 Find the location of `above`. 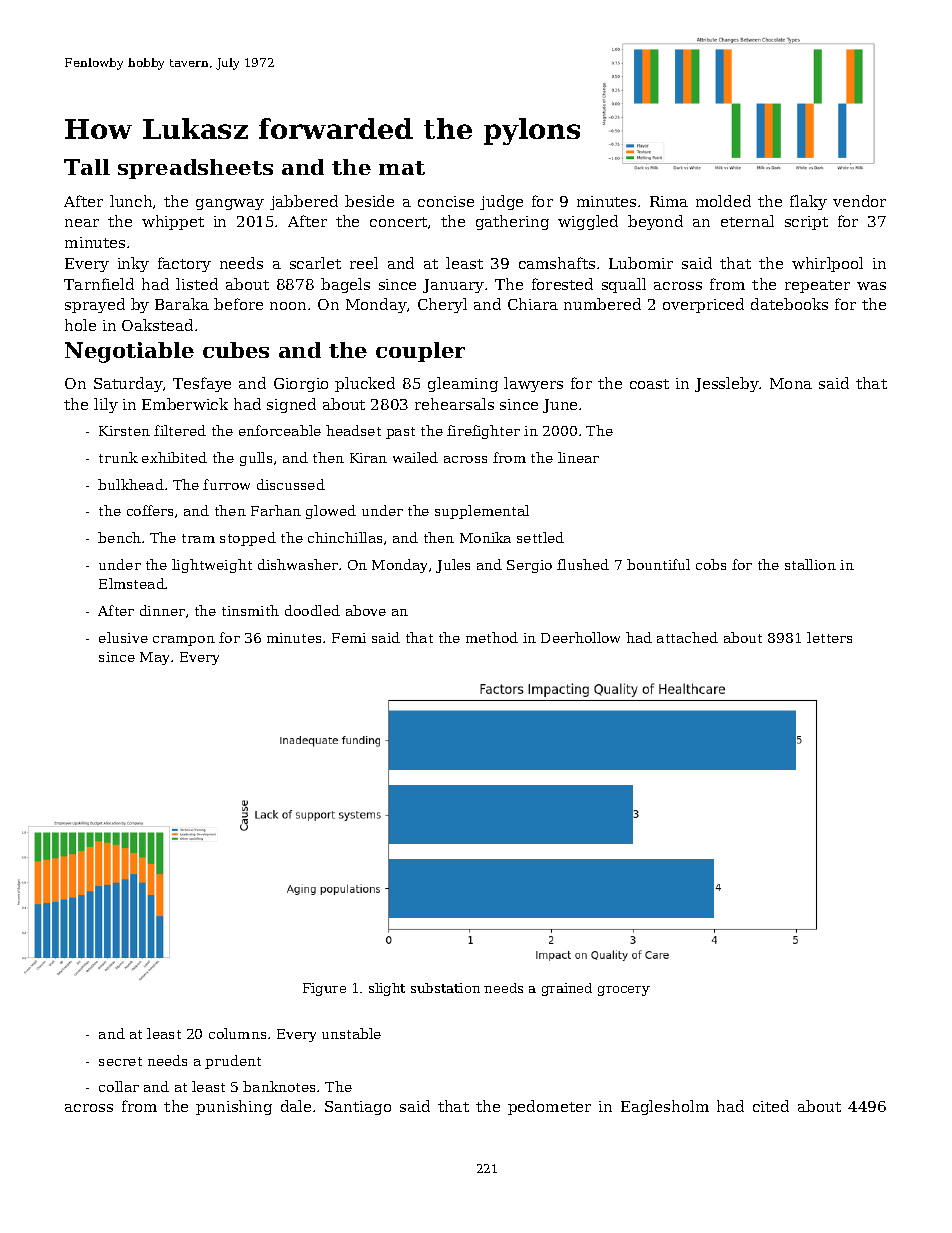

above is located at coordinates (366, 610).
